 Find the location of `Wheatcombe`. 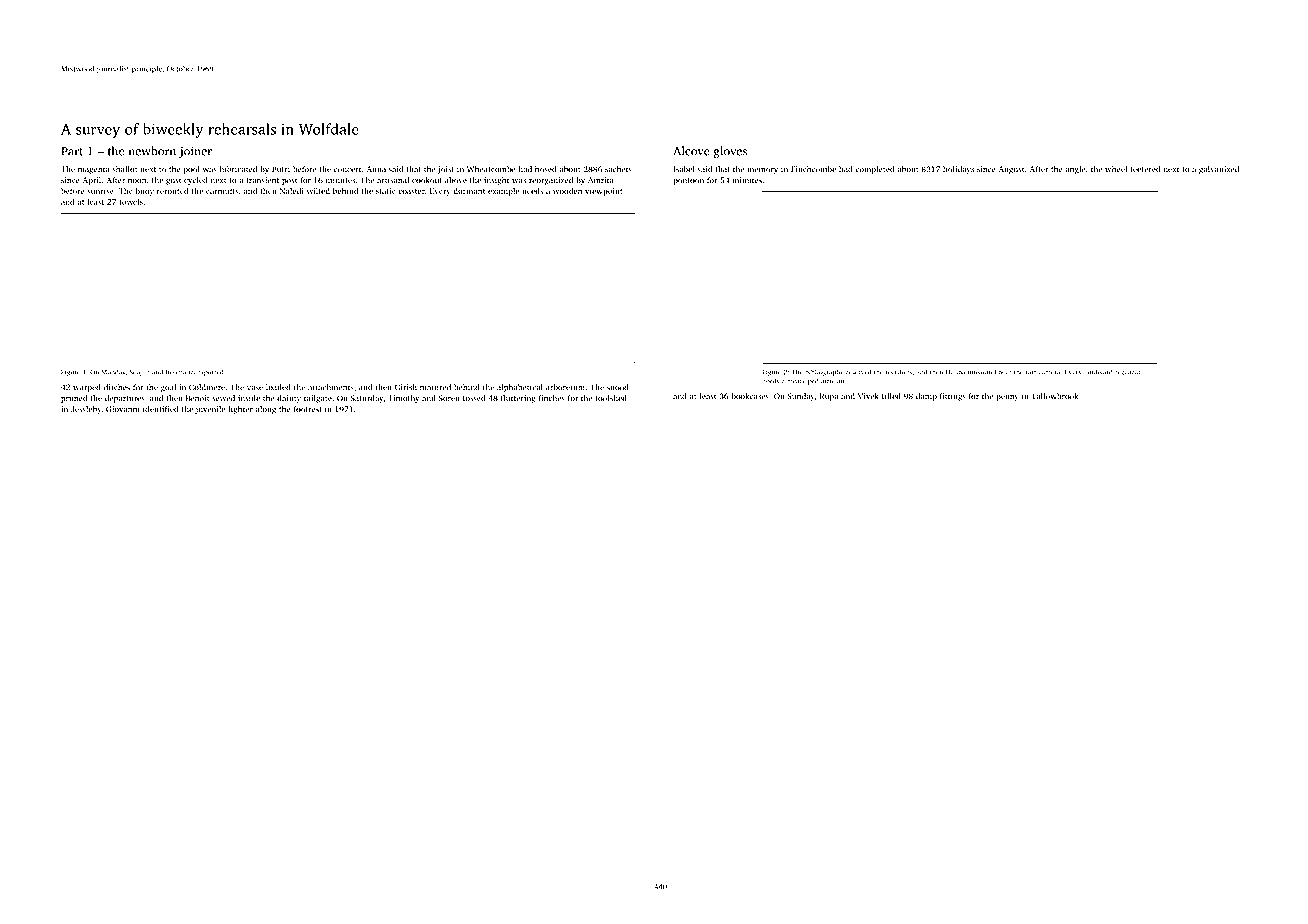

Wheatcombe is located at coordinates (491, 169).
